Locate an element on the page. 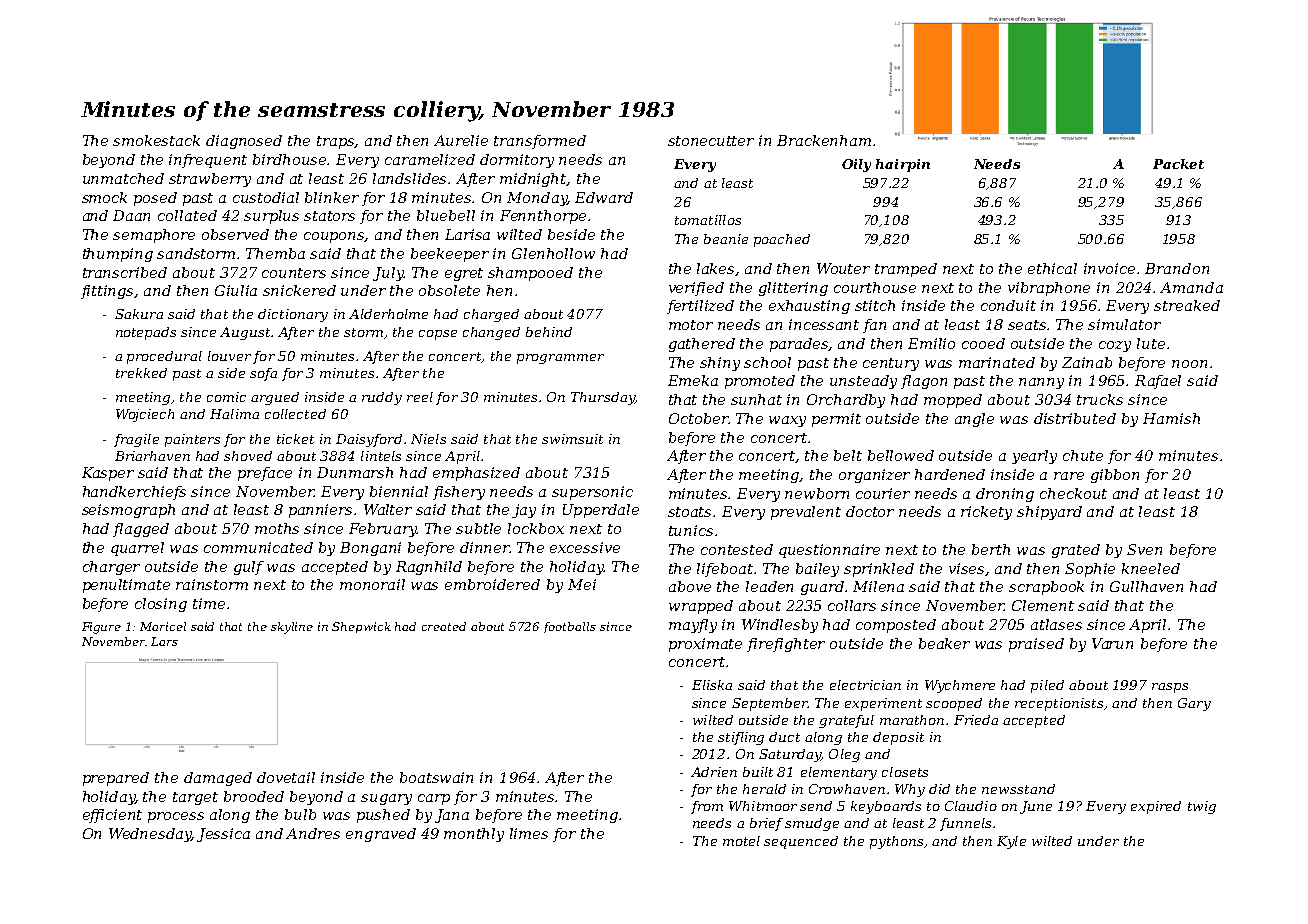 The width and height of the page is (1308, 924). mayfly is located at coordinates (693, 626).
